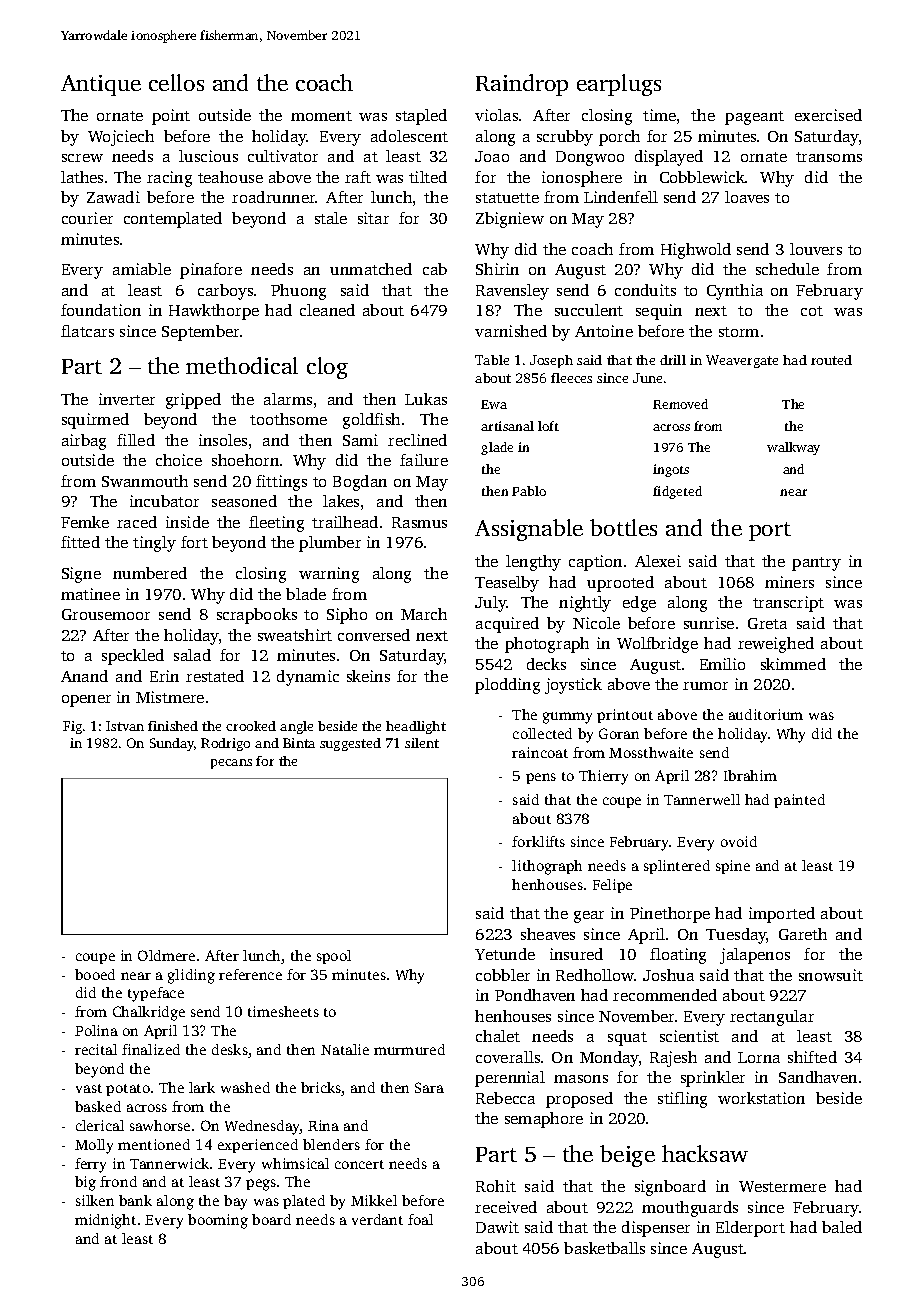  What do you see at coordinates (789, 582) in the image?
I see `miners` at bounding box center [789, 582].
